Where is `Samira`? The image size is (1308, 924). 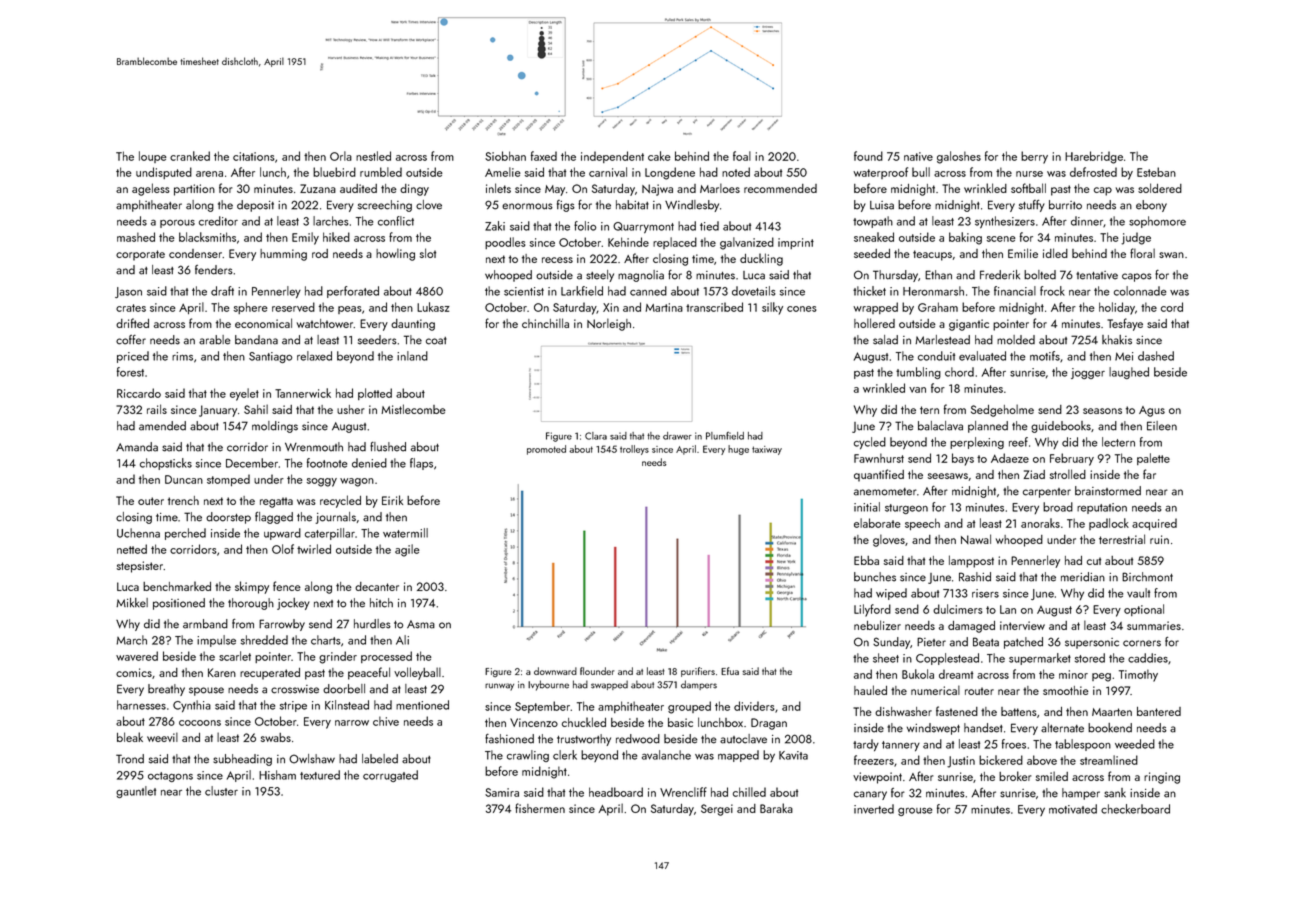 Samira is located at coordinates (502, 792).
